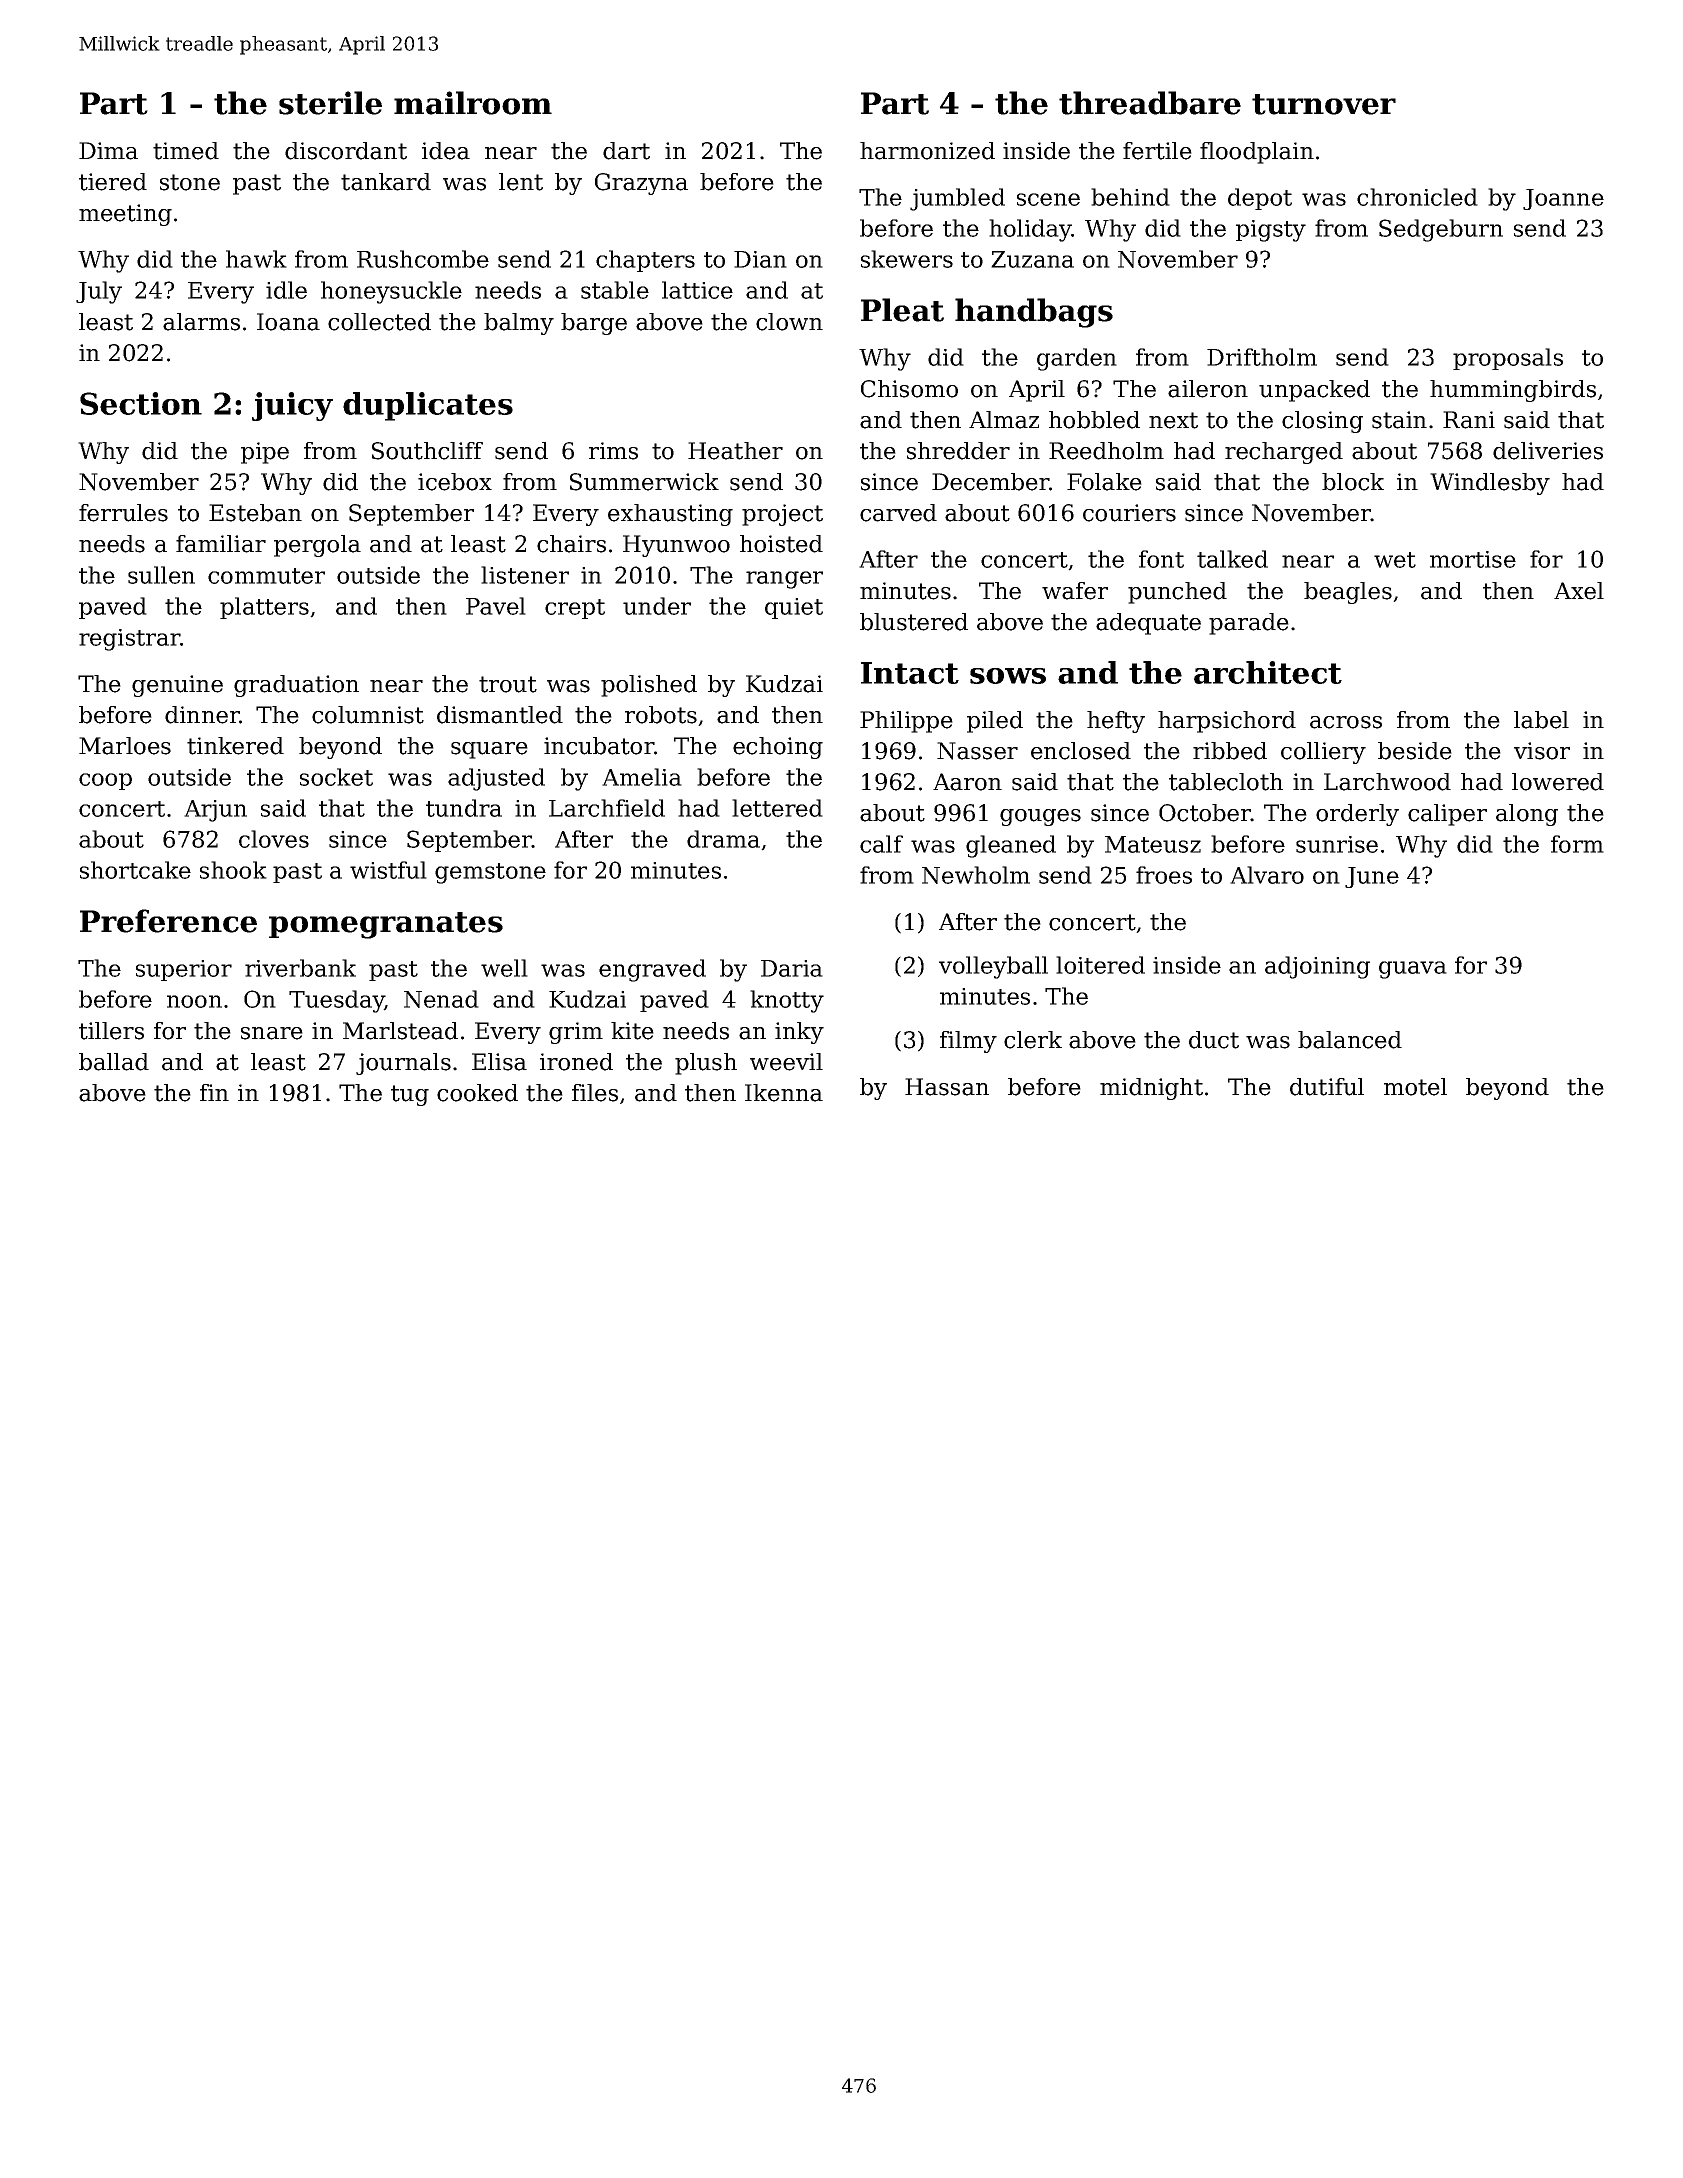 The image size is (1683, 2178). I want to click on Chisomo, so click(909, 389).
